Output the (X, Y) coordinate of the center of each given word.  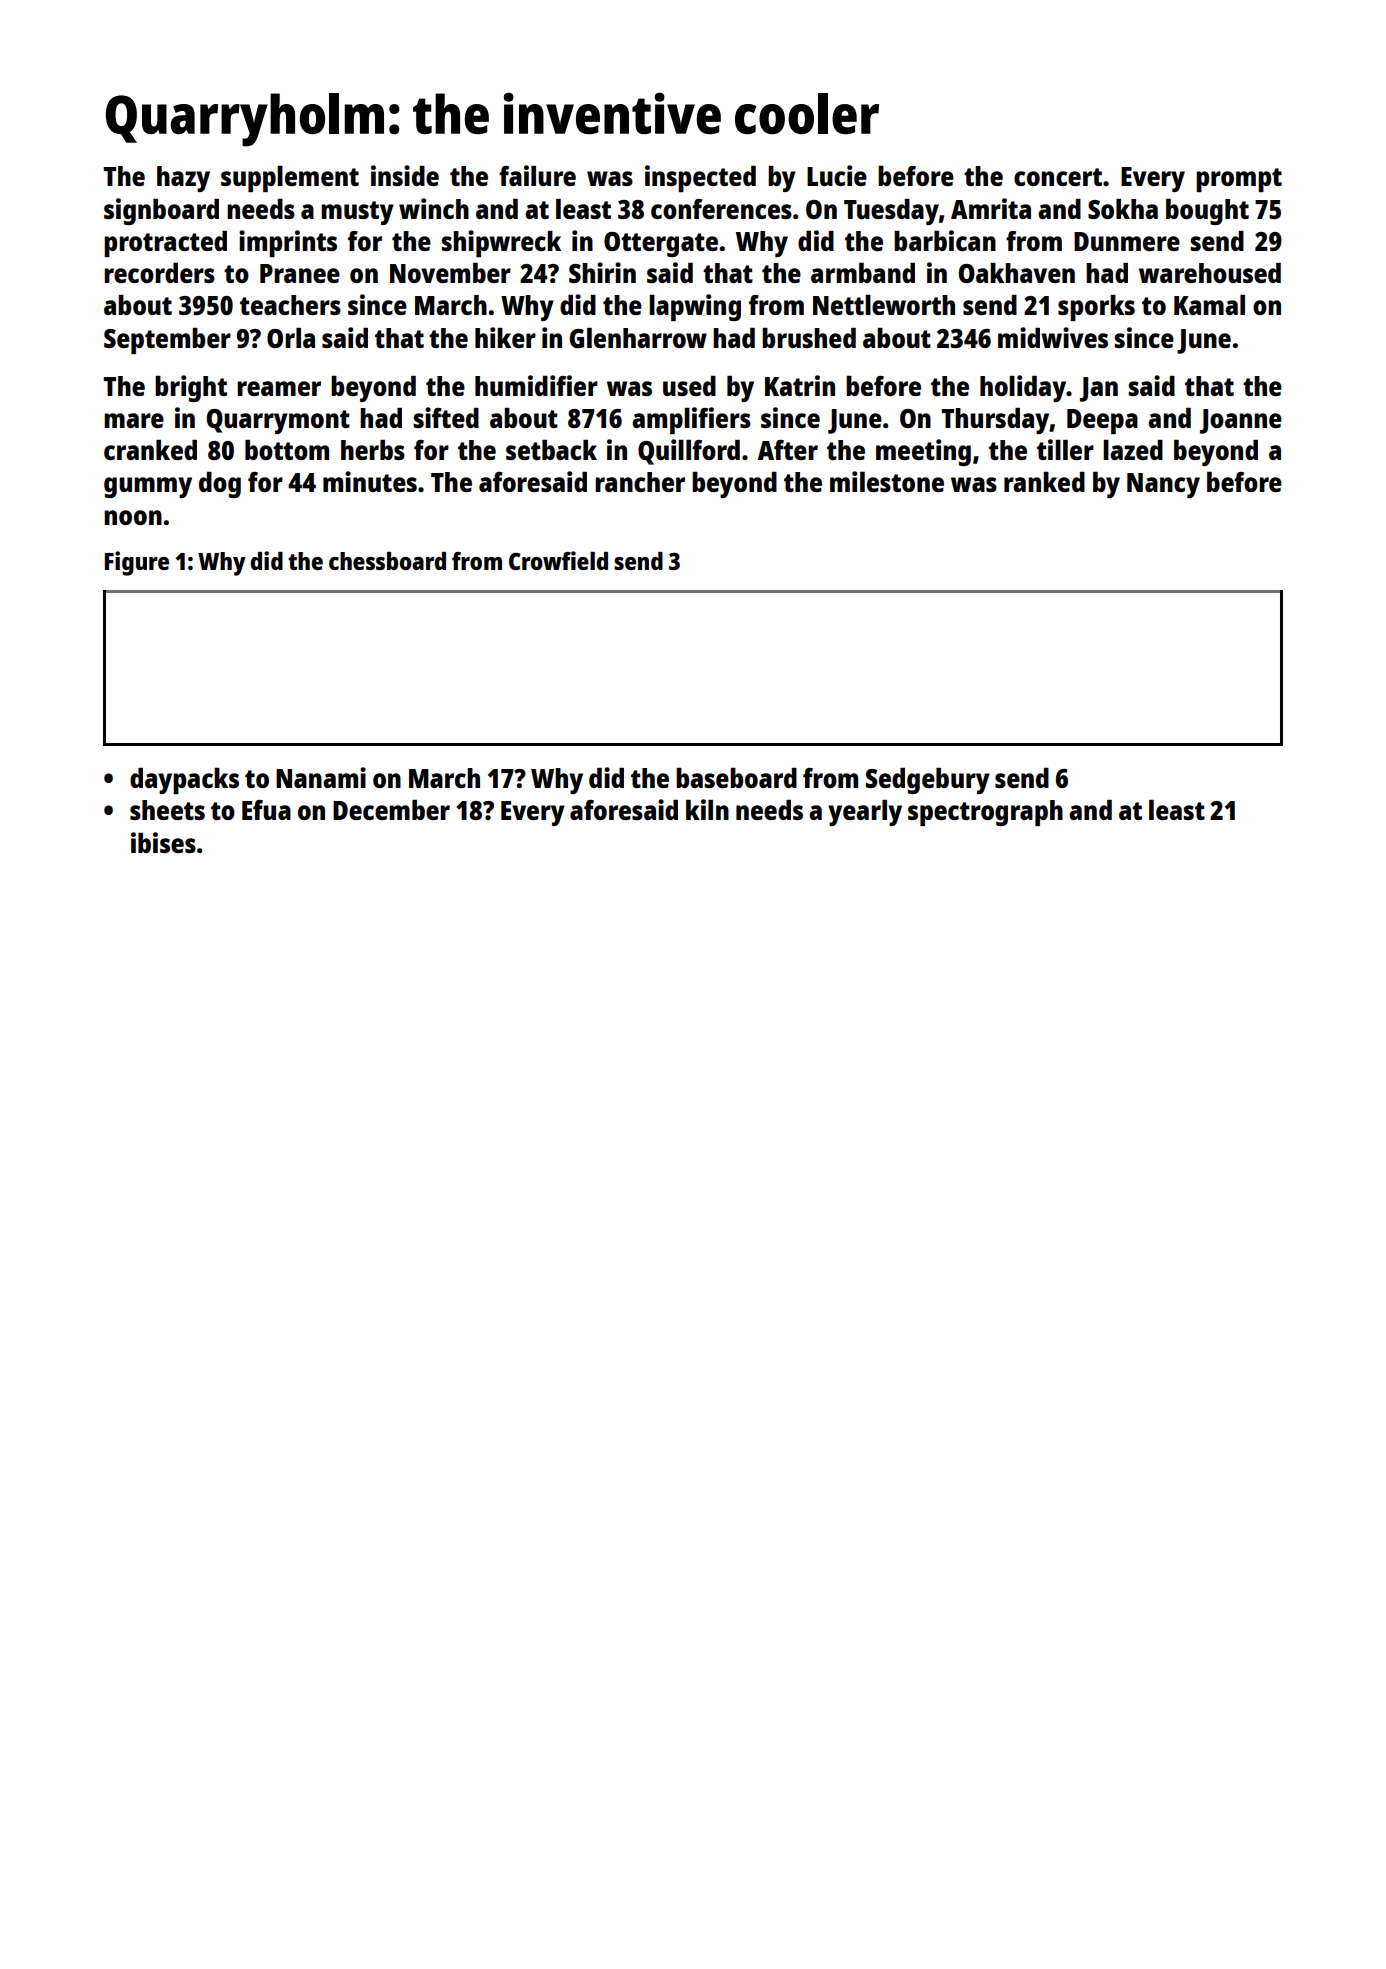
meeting (923, 452)
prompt (1239, 180)
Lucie (837, 175)
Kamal (1209, 305)
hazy (183, 179)
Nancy (1163, 485)
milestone (887, 481)
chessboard (387, 561)
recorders (159, 273)
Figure (137, 563)
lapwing (695, 307)
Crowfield (558, 560)
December (391, 810)
